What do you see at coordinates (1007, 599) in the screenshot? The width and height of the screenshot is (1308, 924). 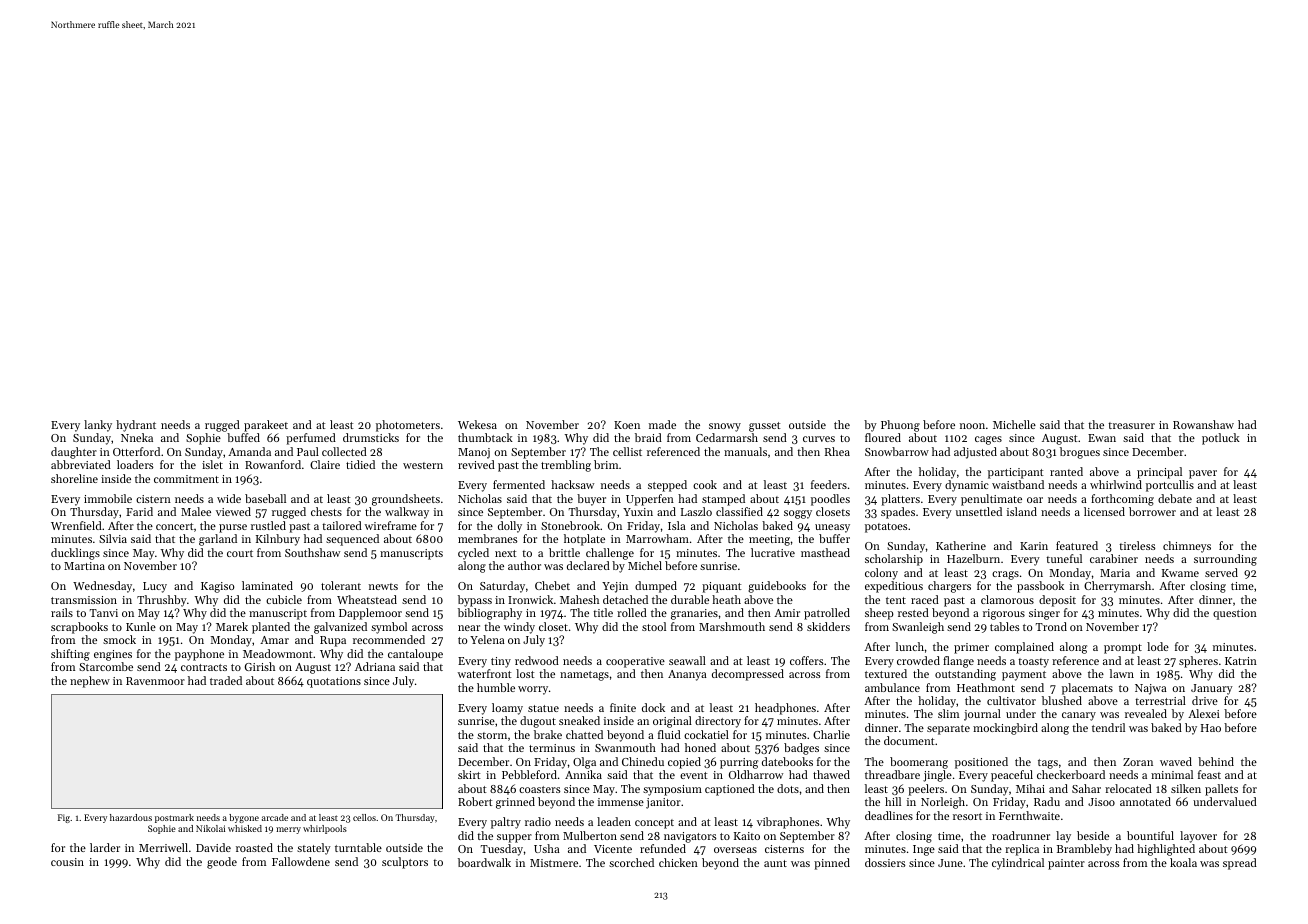 I see `clamorous` at bounding box center [1007, 599].
